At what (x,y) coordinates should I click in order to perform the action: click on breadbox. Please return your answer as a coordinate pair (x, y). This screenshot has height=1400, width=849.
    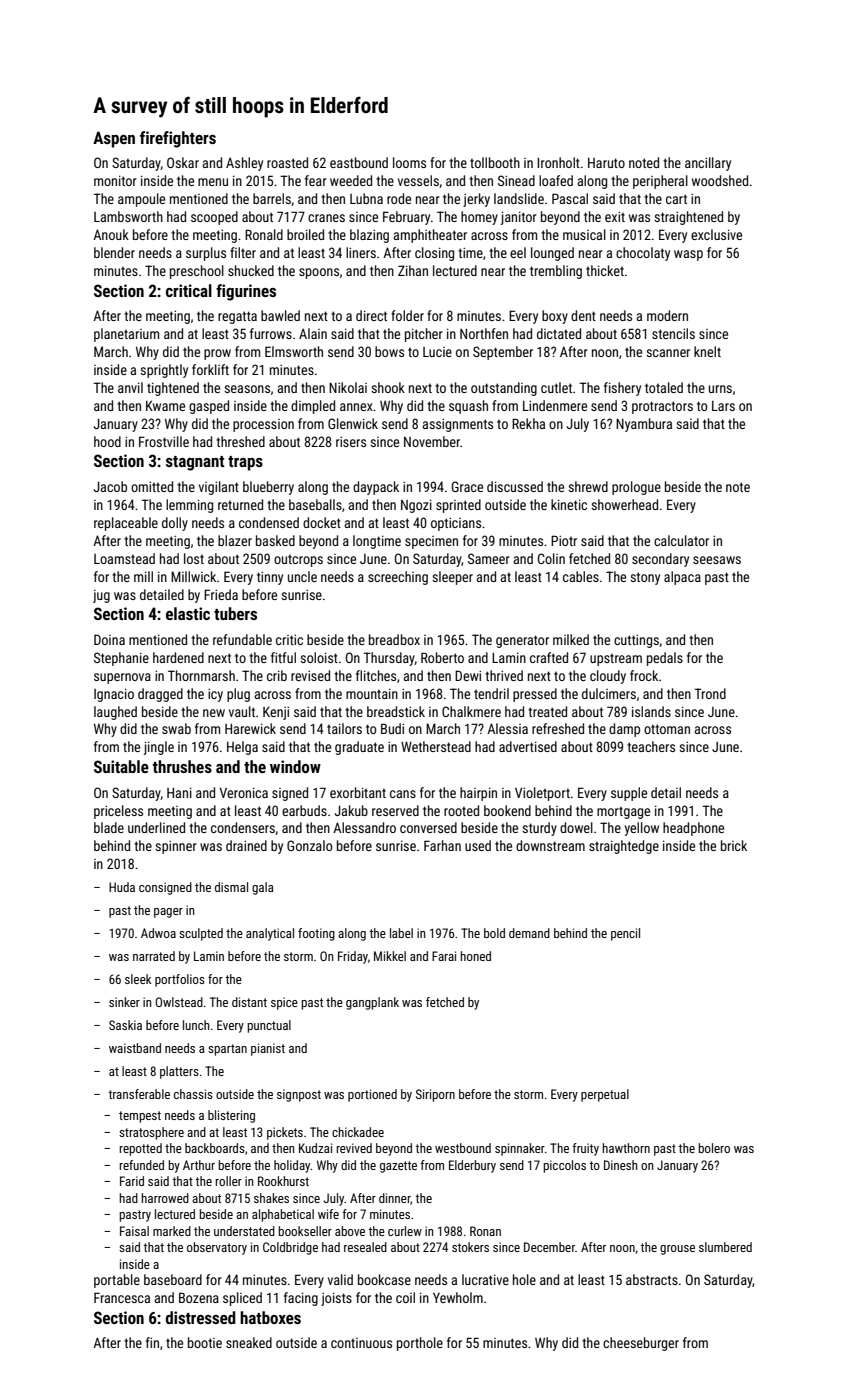
    Looking at the image, I should click on (394, 639).
